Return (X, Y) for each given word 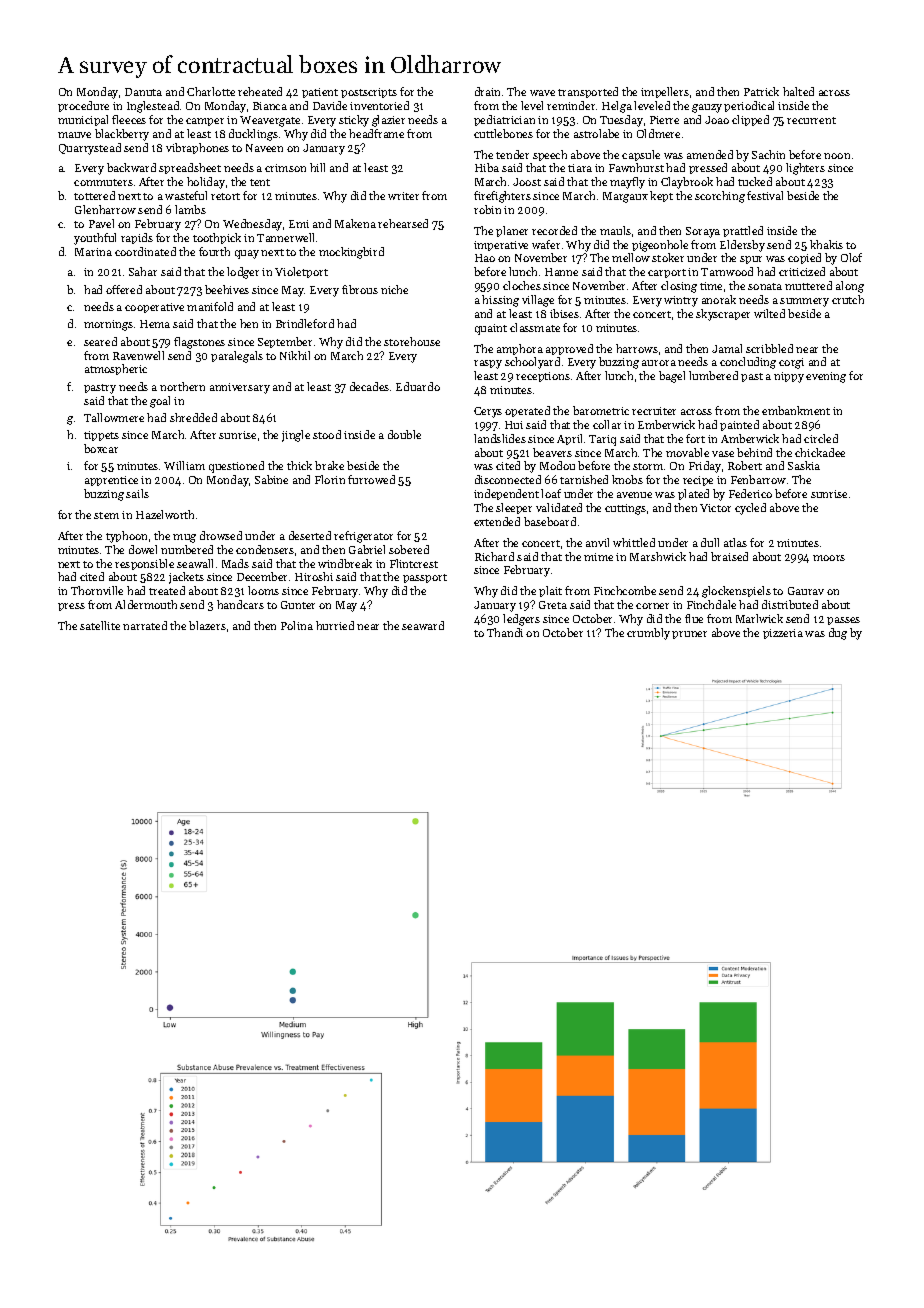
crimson (285, 168)
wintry (681, 301)
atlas (735, 542)
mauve (74, 135)
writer (403, 196)
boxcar (101, 448)
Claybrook (687, 183)
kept (661, 196)
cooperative (154, 308)
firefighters (502, 197)
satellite (100, 625)
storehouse (412, 341)
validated (559, 507)
